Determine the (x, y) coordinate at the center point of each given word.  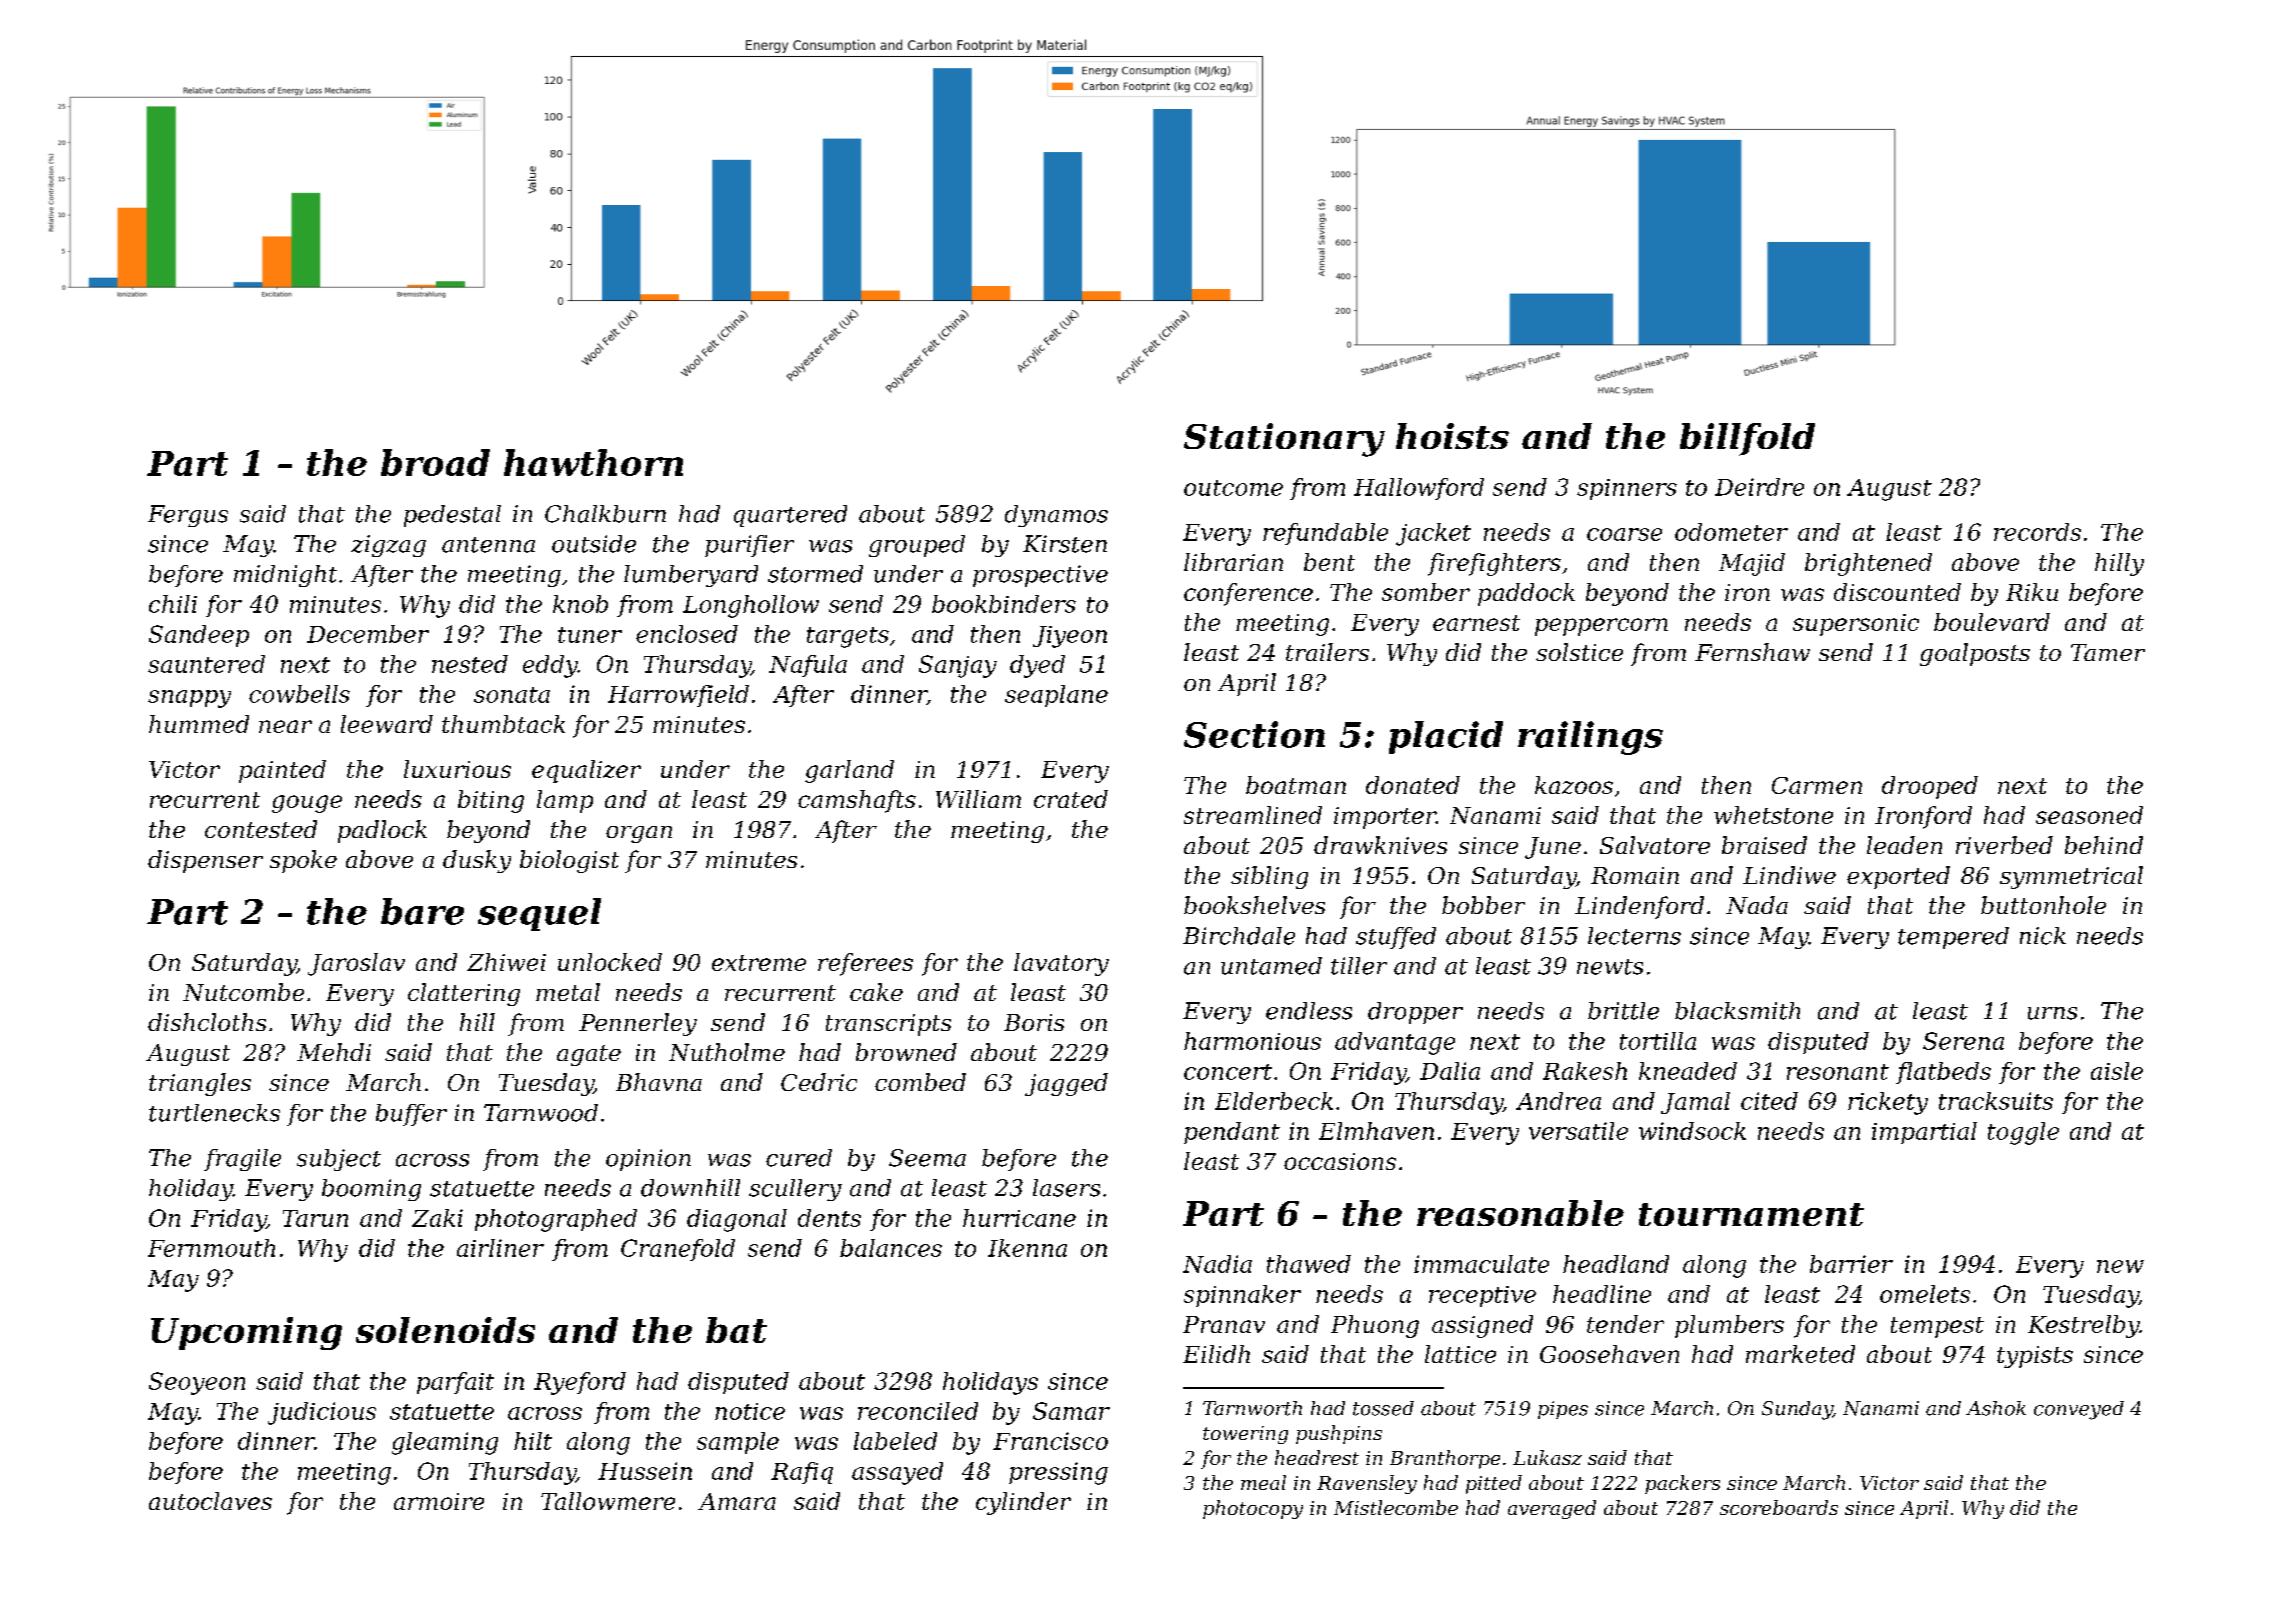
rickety (1888, 1103)
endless (1309, 1011)
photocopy (1253, 1509)
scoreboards (1779, 1507)
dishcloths (207, 1022)
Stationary (1284, 440)
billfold (1747, 439)
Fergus (188, 516)
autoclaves (210, 1501)
